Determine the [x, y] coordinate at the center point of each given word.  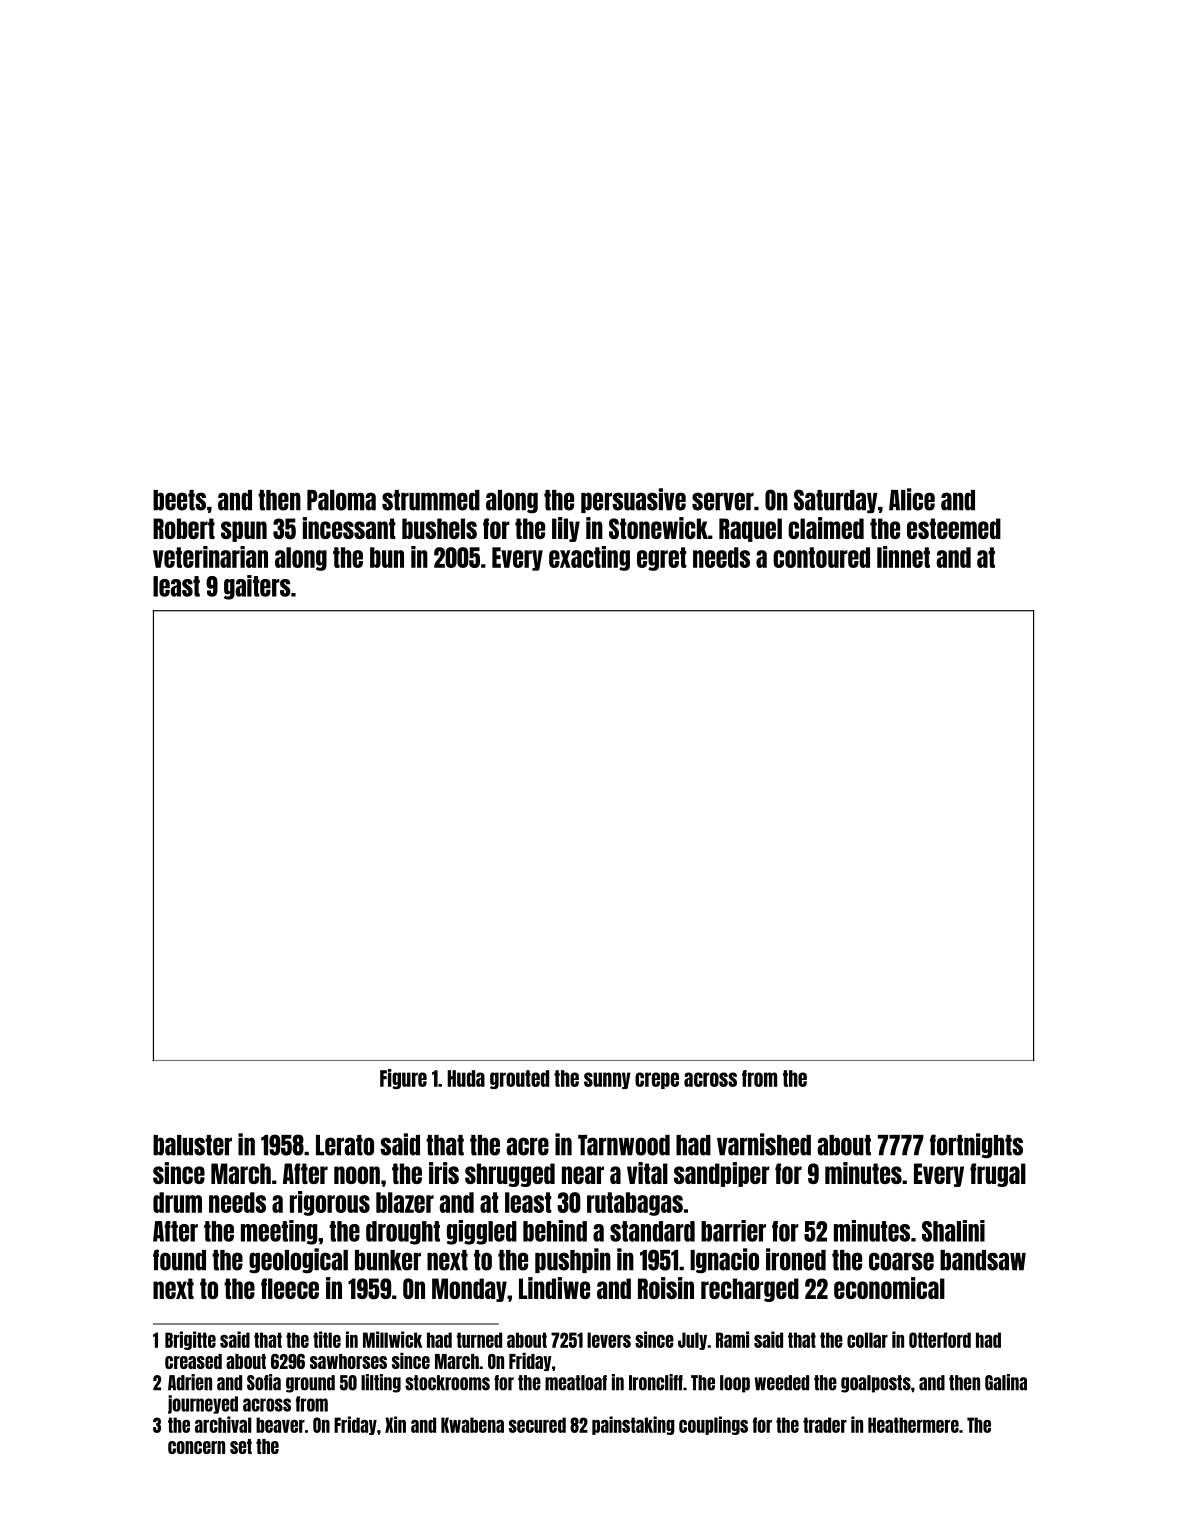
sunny [607, 1080]
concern [196, 1447]
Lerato [345, 1145]
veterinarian [210, 557]
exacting [589, 558]
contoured [821, 557]
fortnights [976, 1146]
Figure [403, 1079]
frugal [998, 1175]
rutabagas [635, 1204]
